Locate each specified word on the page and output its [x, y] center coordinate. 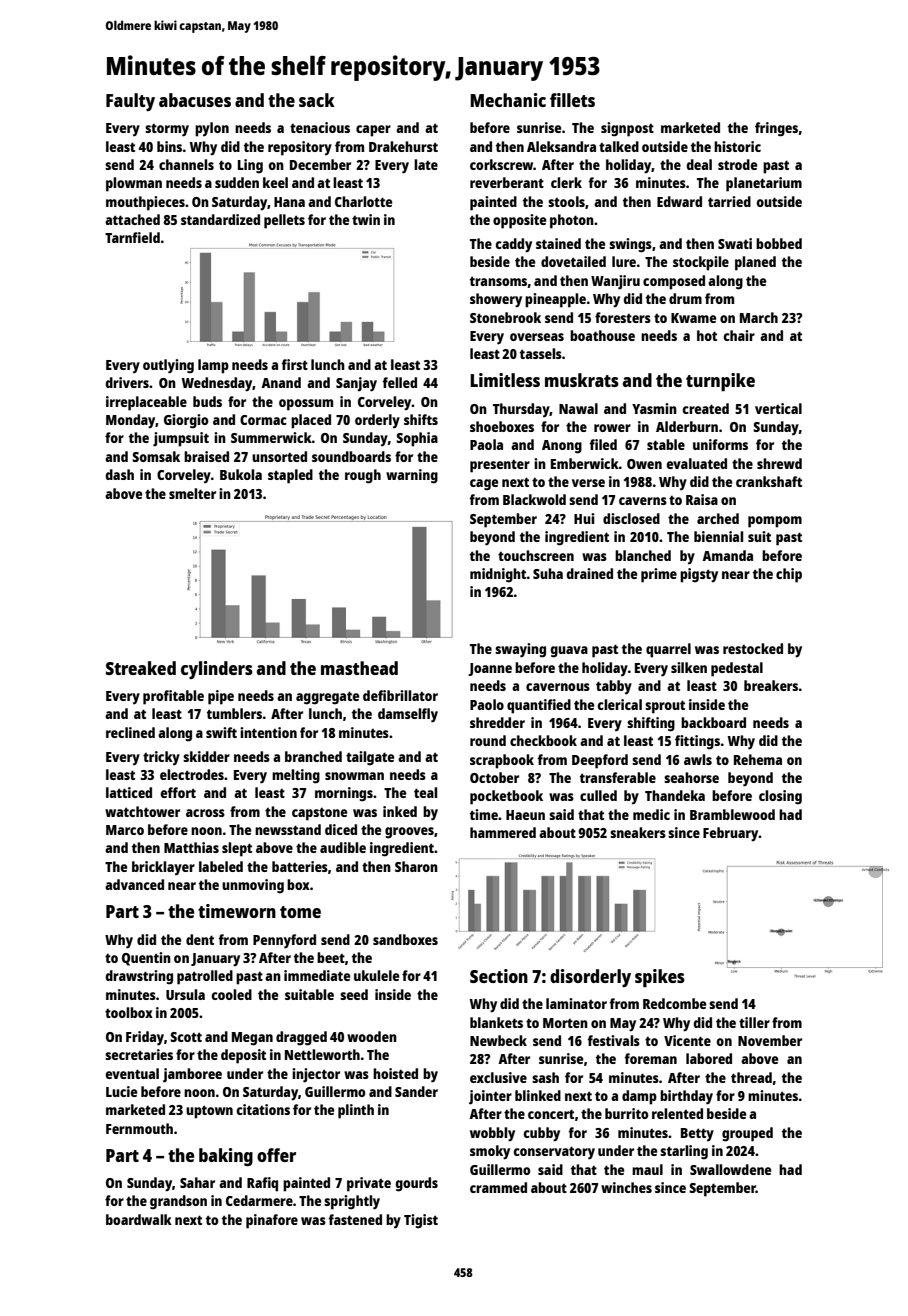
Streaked [141, 668]
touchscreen [536, 555]
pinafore [272, 1221]
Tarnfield [132, 237]
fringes [776, 129]
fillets [572, 100]
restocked [753, 648]
